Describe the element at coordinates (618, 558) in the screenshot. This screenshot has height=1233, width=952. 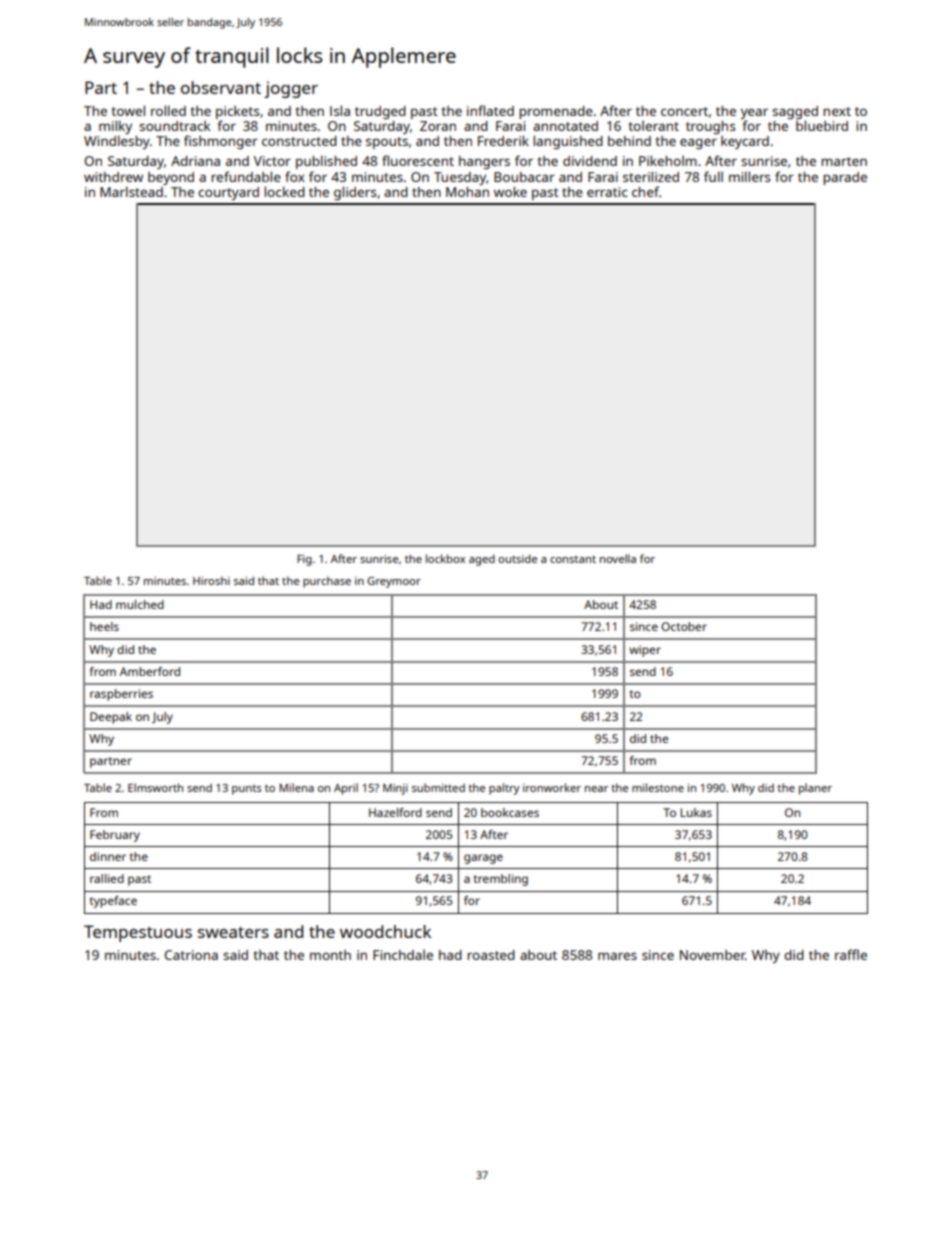
I see `novella` at that location.
